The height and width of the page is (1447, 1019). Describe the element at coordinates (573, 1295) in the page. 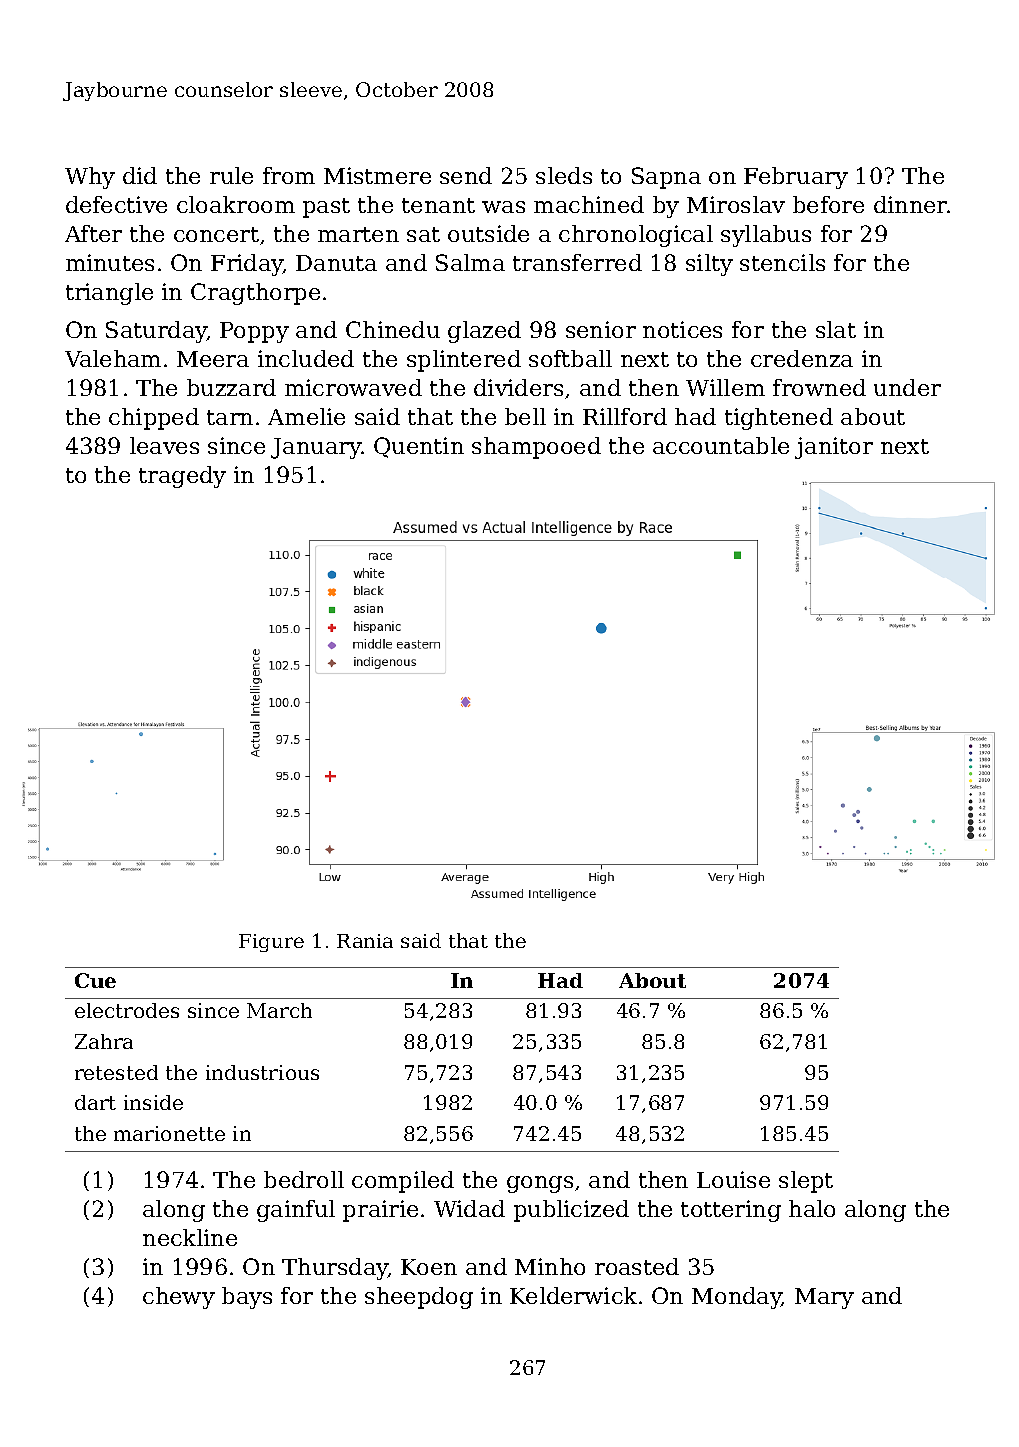

I see `Kelderwick` at that location.
